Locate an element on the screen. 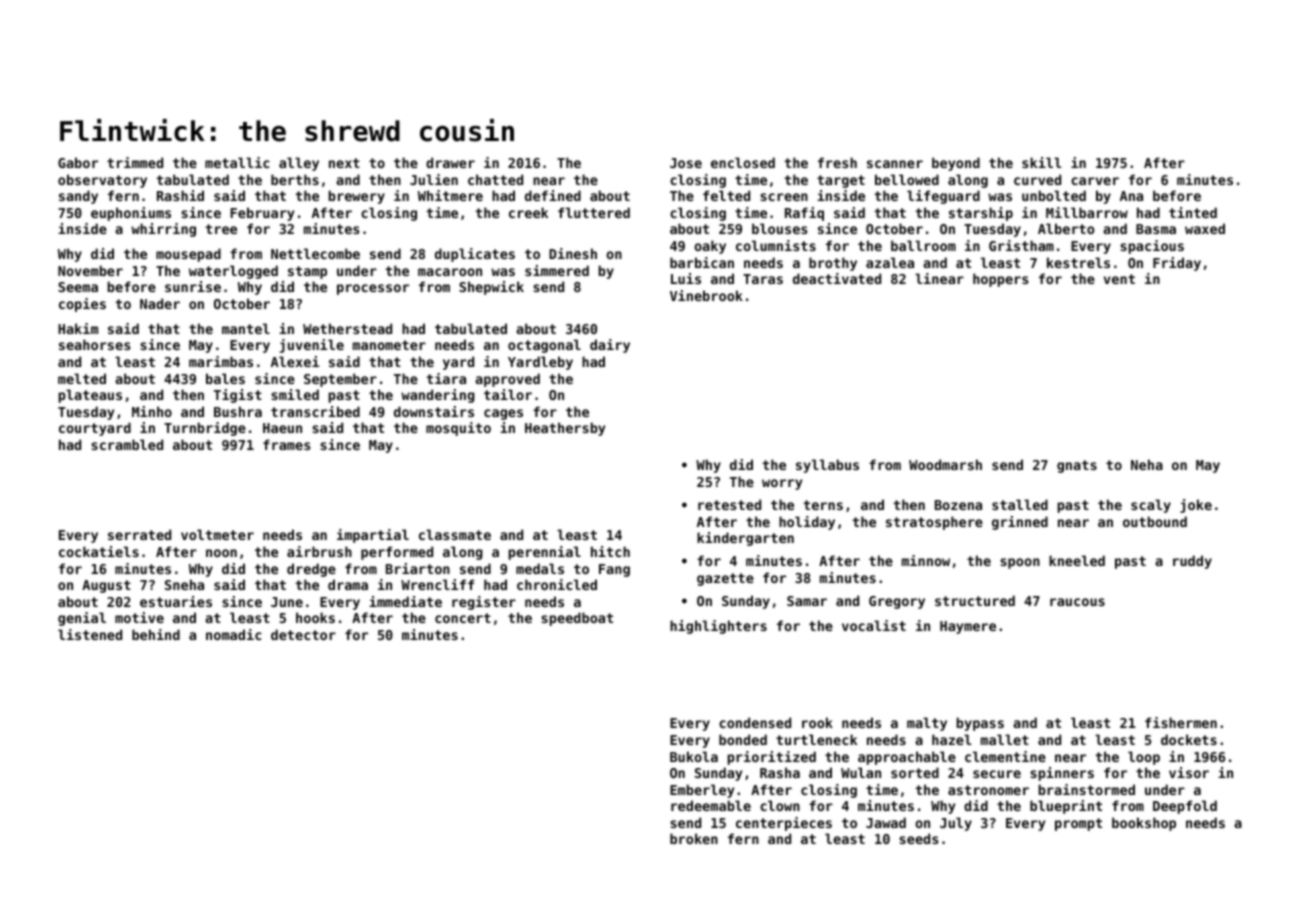 The image size is (1308, 924). barbican is located at coordinates (702, 262).
